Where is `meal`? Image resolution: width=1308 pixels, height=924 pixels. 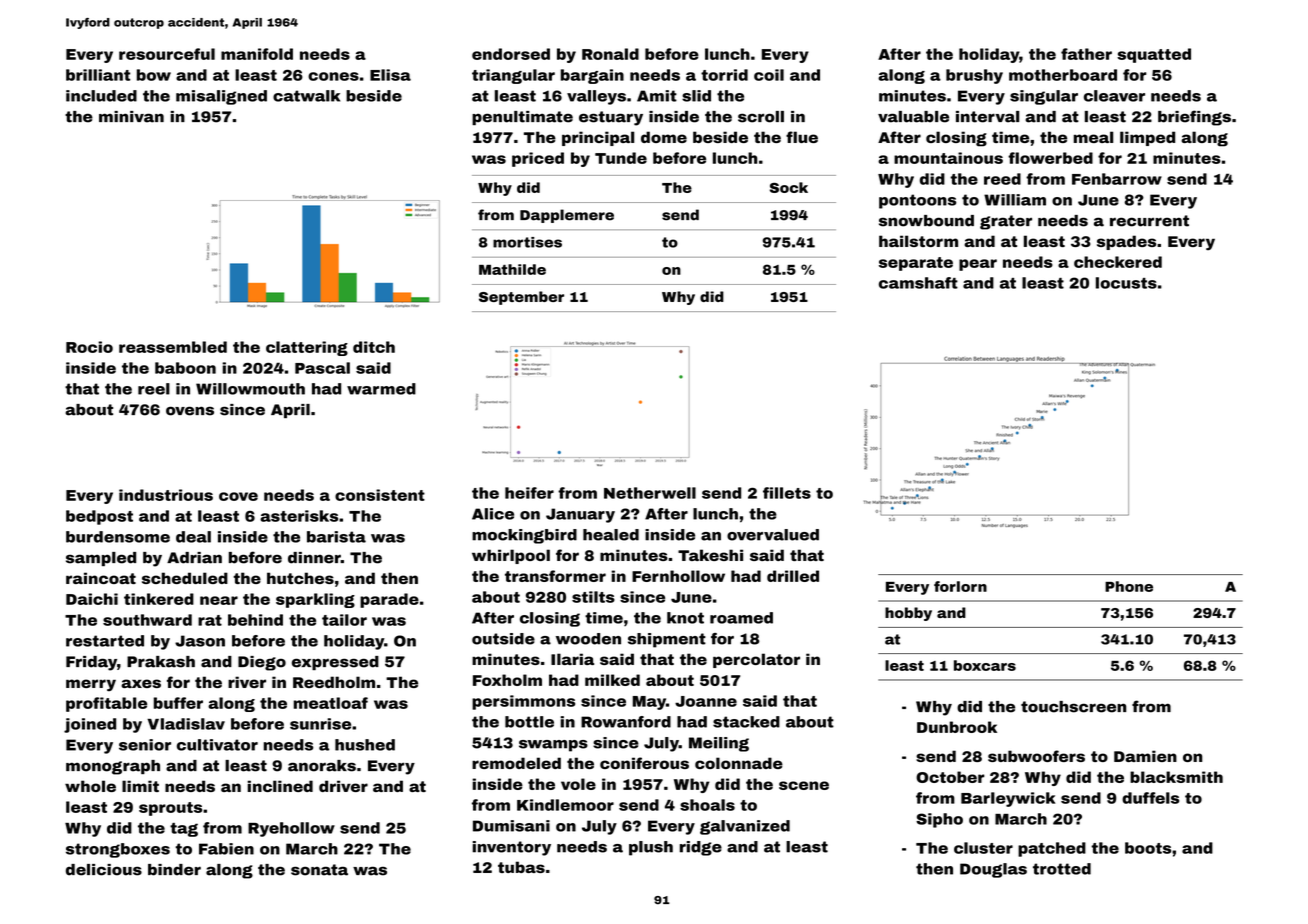
meal is located at coordinates (1093, 137).
